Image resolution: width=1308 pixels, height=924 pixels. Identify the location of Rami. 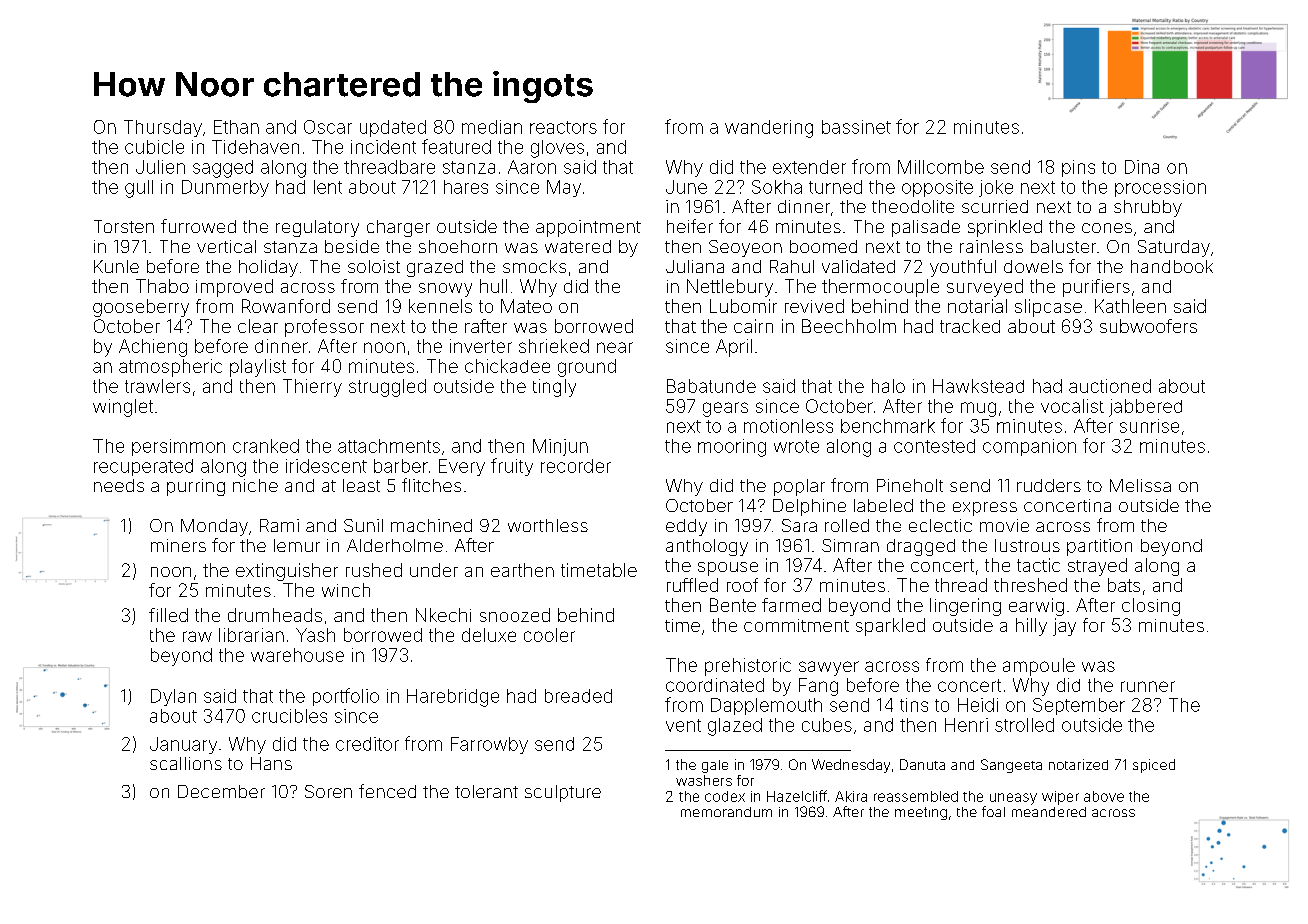
(279, 525).
